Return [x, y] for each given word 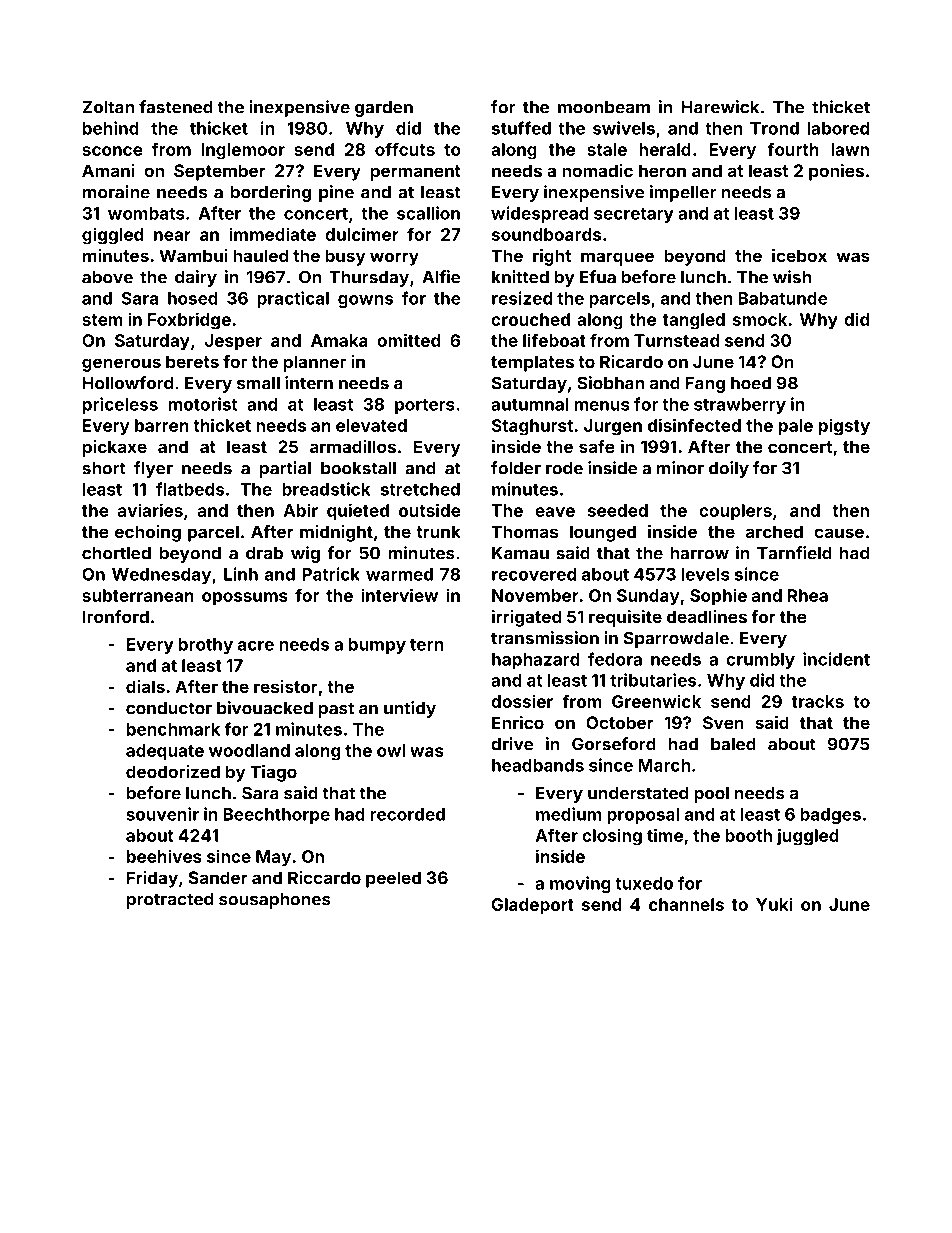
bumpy [377, 646]
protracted [170, 901]
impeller [683, 193]
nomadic [597, 170]
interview [399, 595]
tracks [818, 701]
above [107, 277]
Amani [108, 170]
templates [532, 363]
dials [145, 686]
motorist [203, 404]
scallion [428, 213]
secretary [634, 215]
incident [836, 659]
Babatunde [783, 298]
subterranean [138, 595]
